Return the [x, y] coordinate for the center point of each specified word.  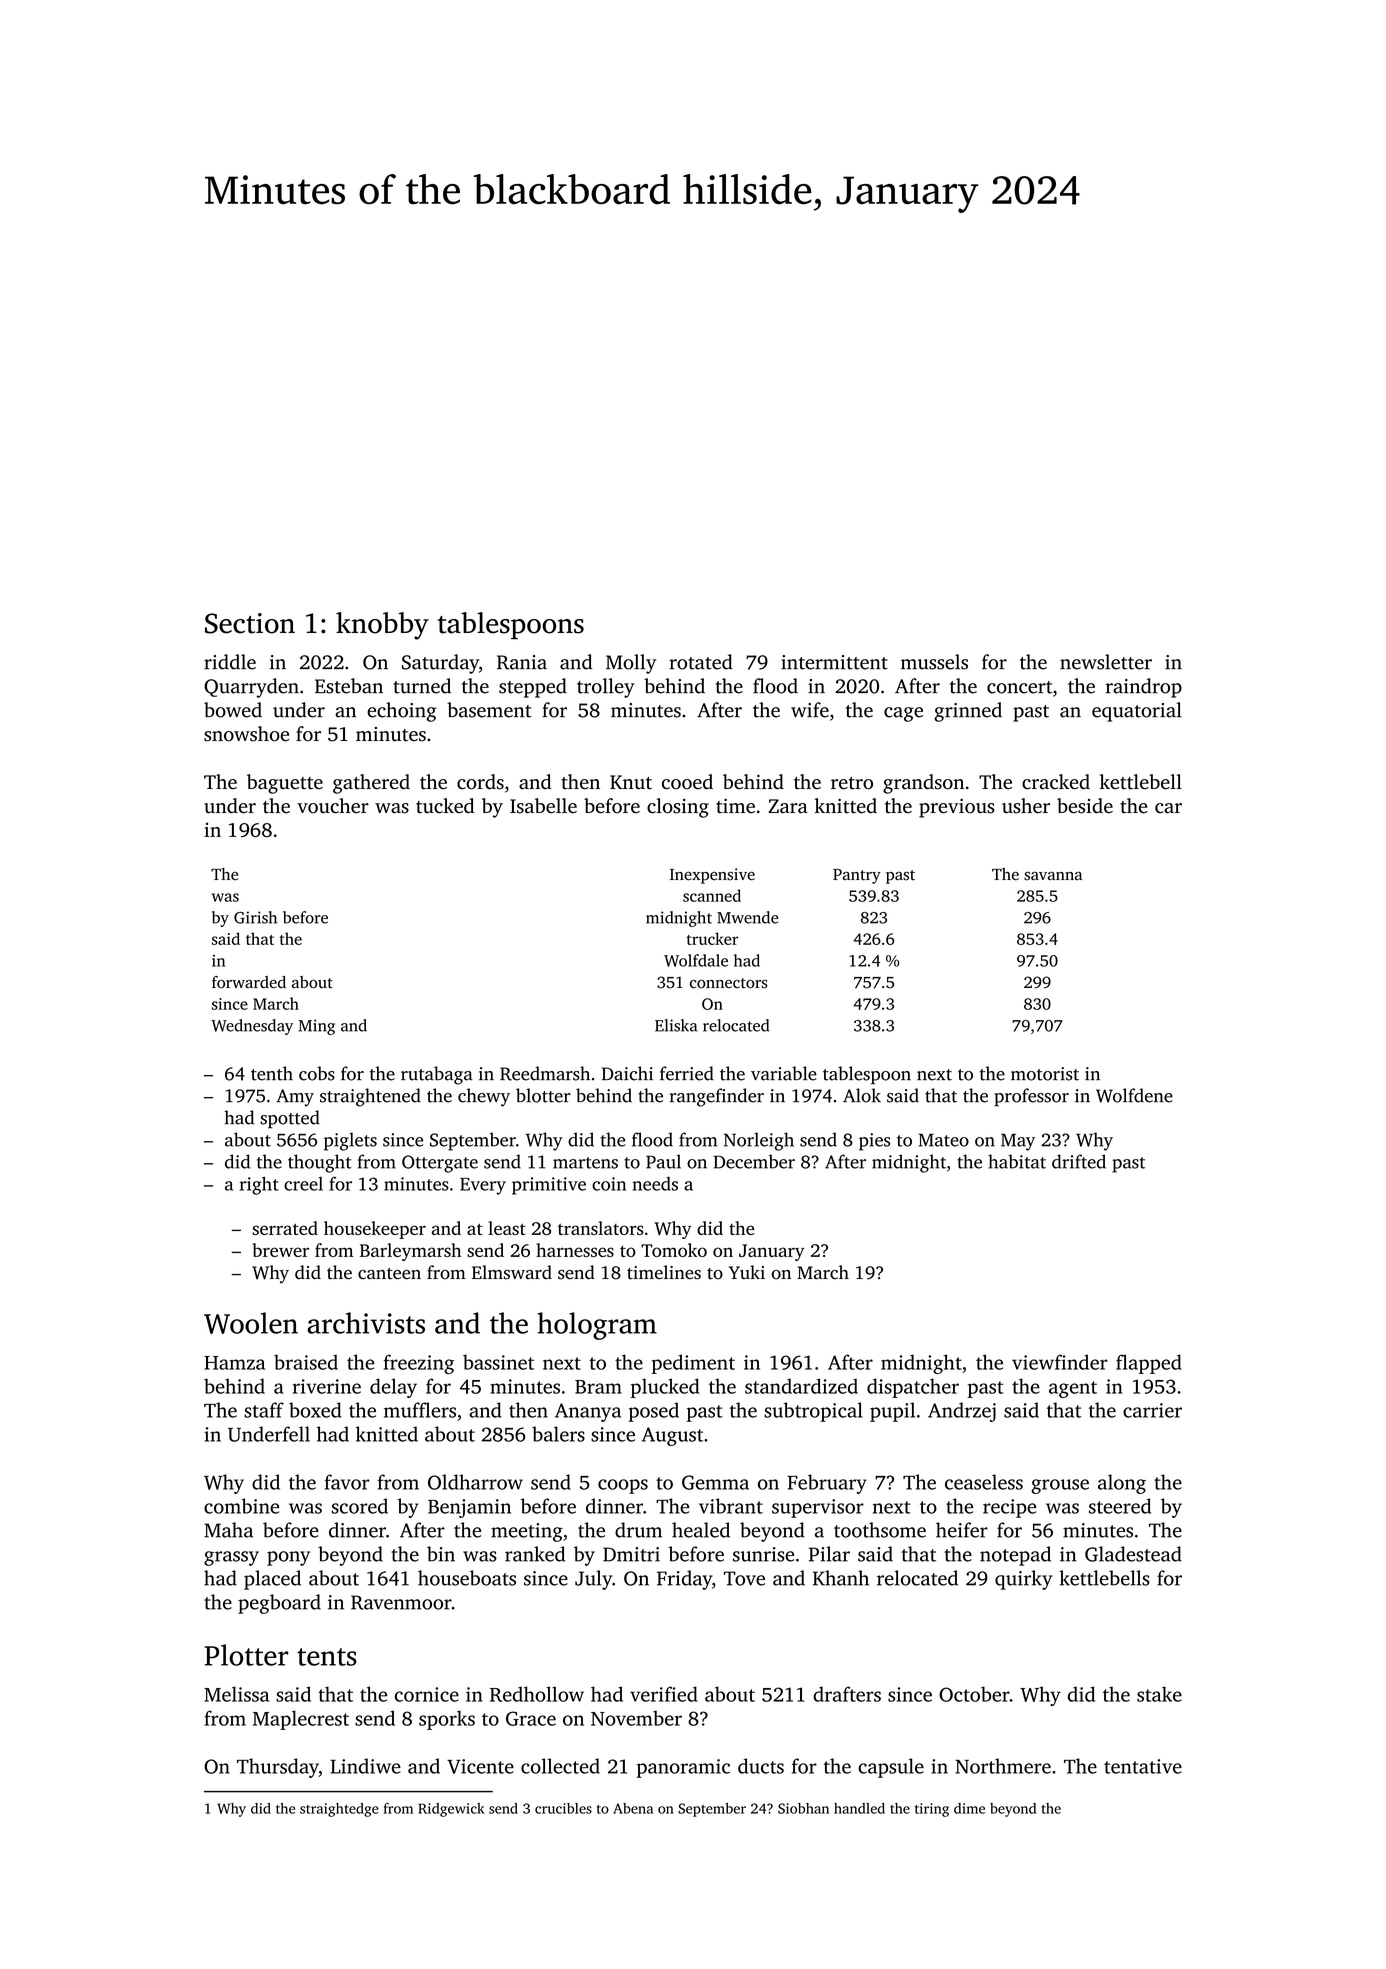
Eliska [676, 1025]
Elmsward [512, 1272]
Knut [631, 782]
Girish [255, 917]
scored [359, 1506]
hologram [597, 1326]
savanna [1053, 876]
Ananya [588, 1412]
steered [1120, 1506]
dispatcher [913, 1388]
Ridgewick [451, 1810]
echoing [402, 712]
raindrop [1143, 688]
